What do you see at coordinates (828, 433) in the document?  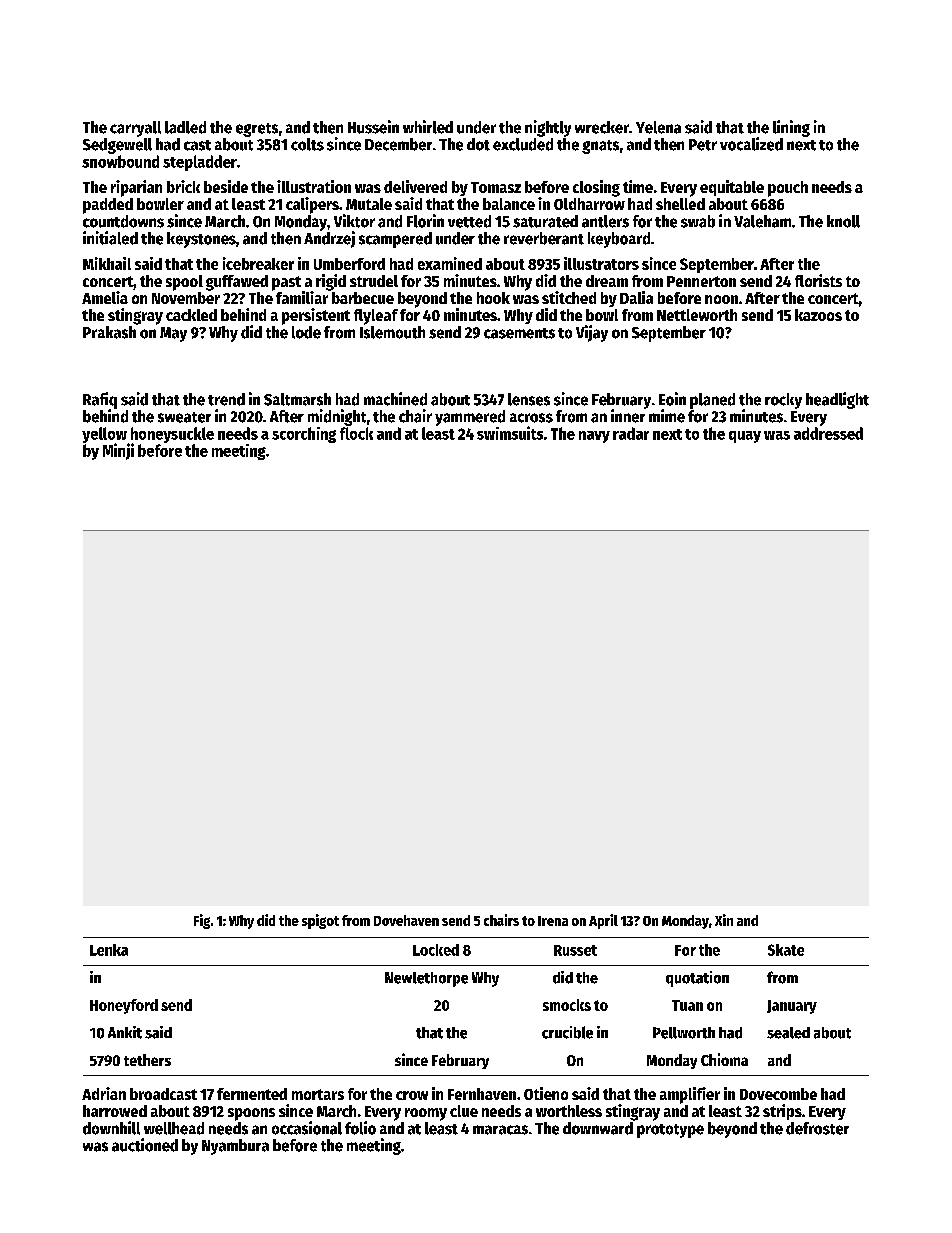 I see `addressed` at bounding box center [828, 433].
